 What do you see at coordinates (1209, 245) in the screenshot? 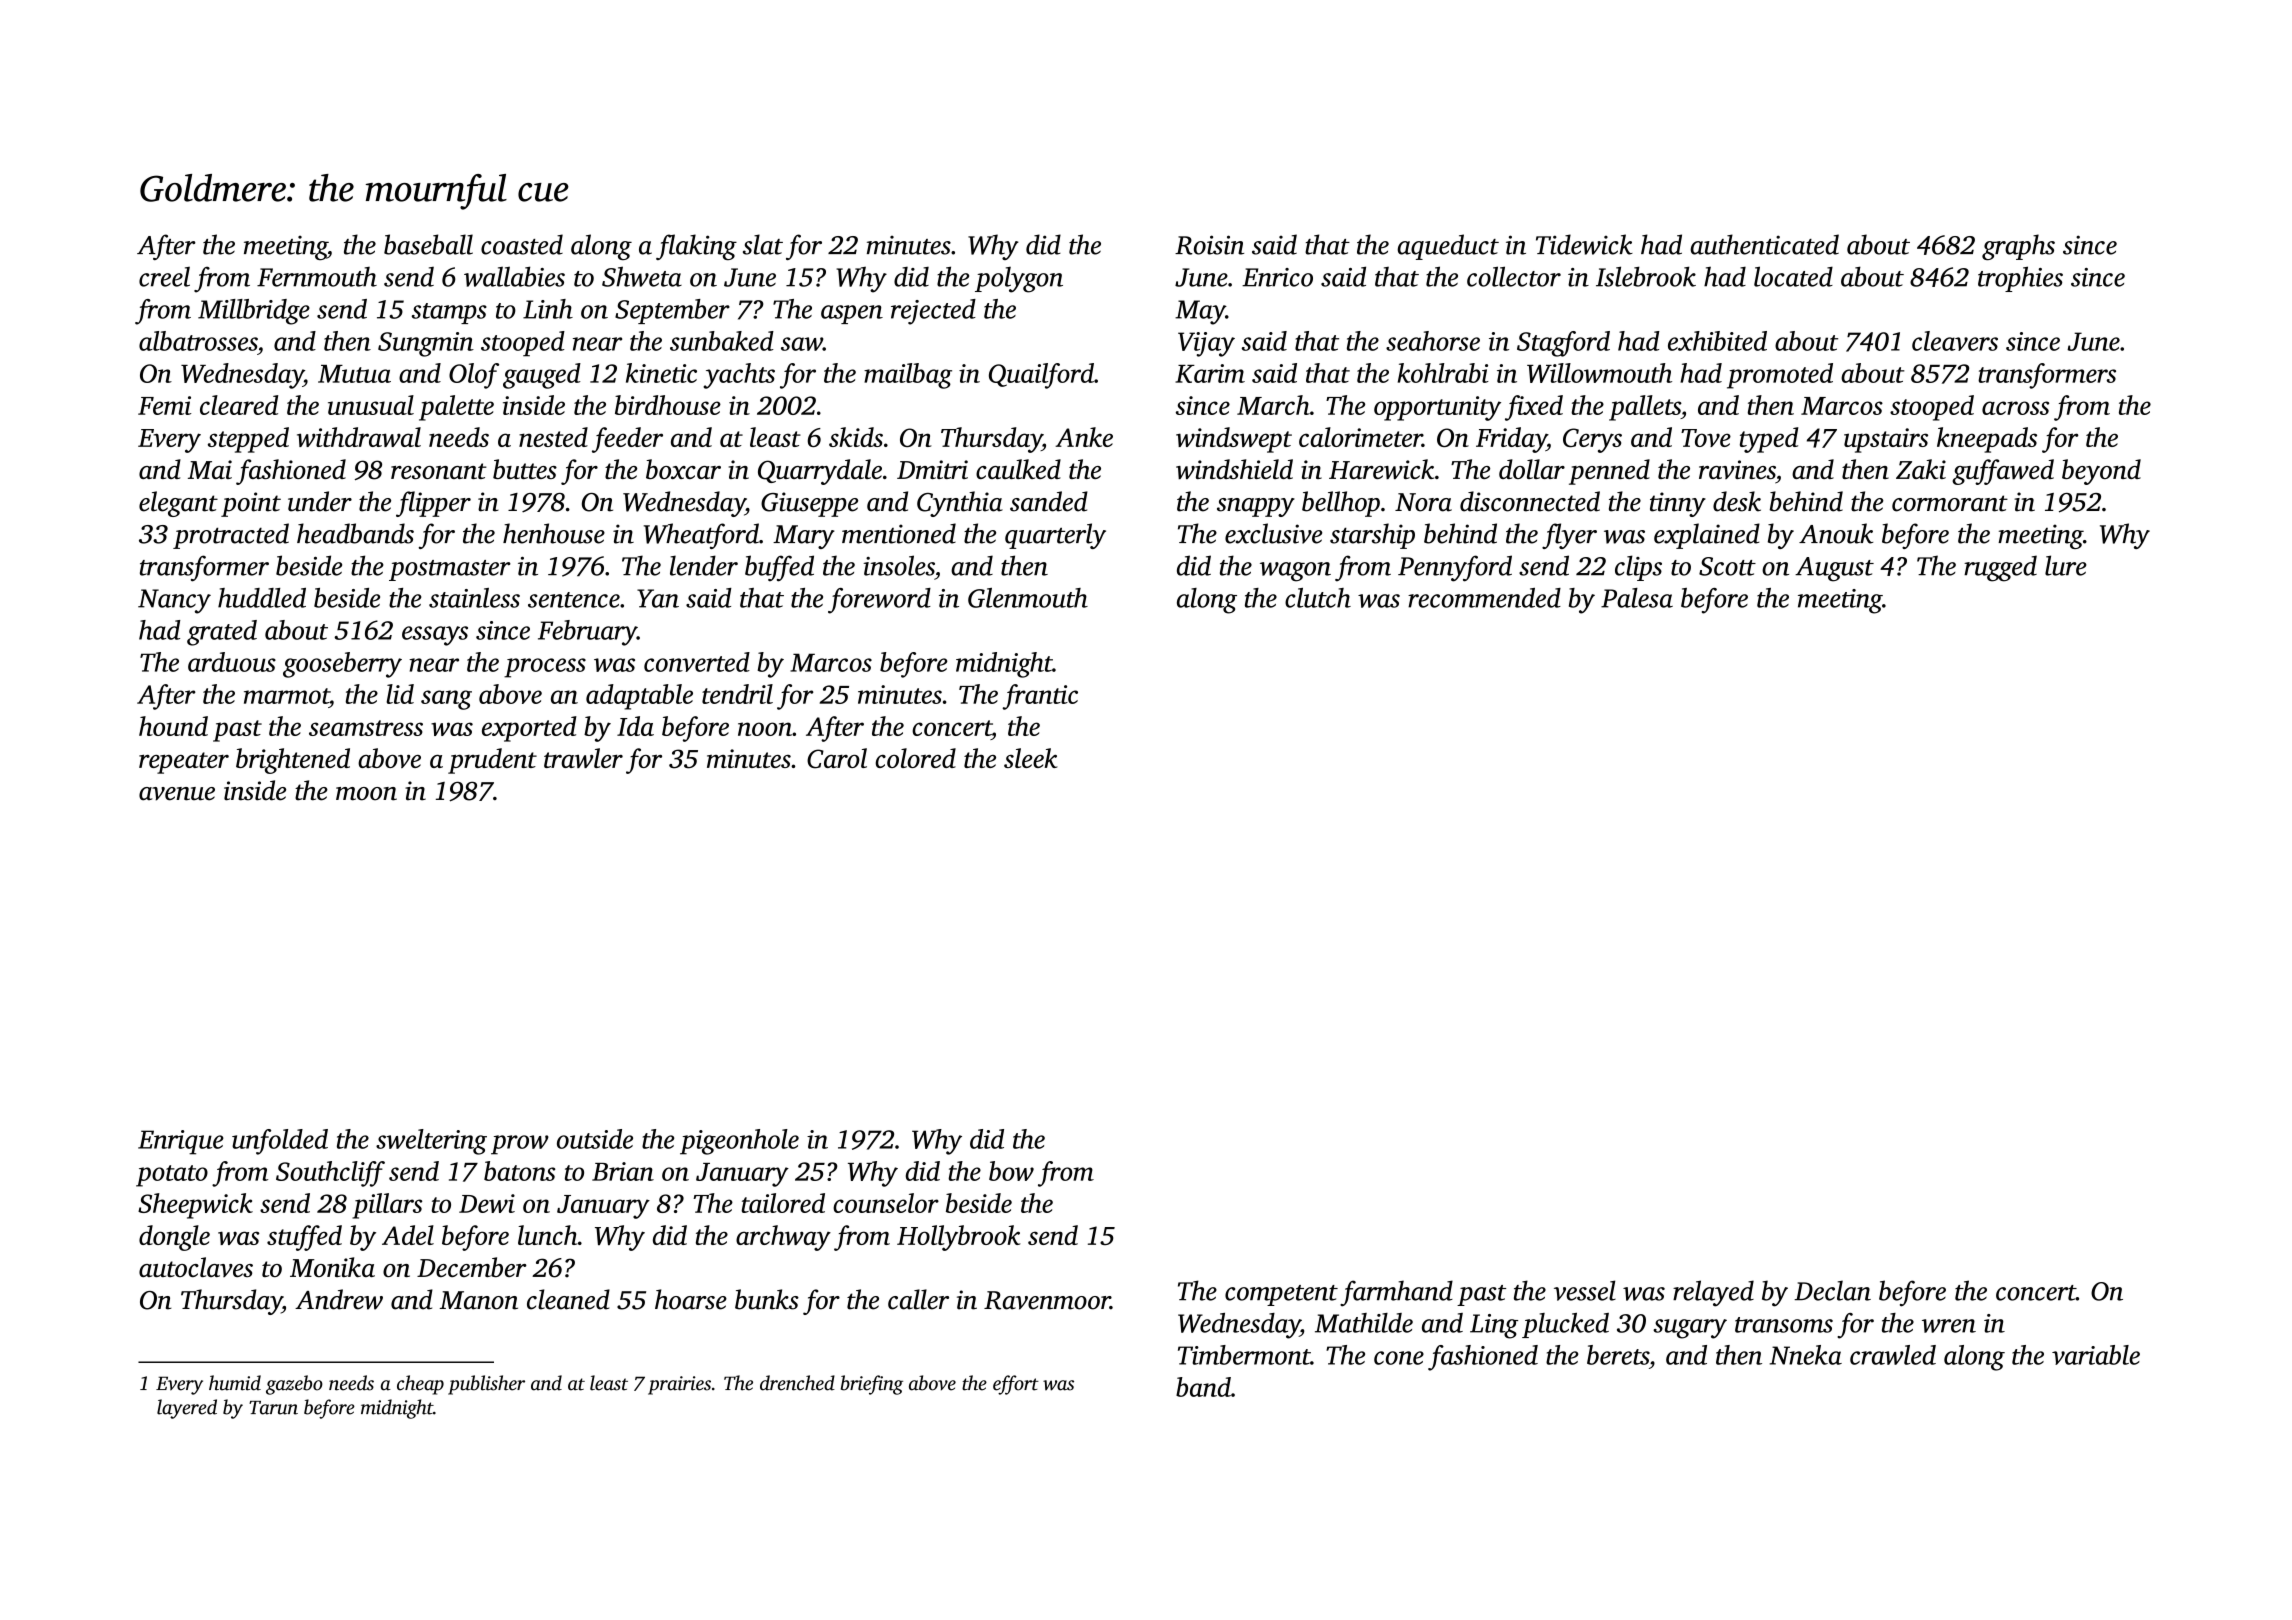
I see `Roisin` at bounding box center [1209, 245].
